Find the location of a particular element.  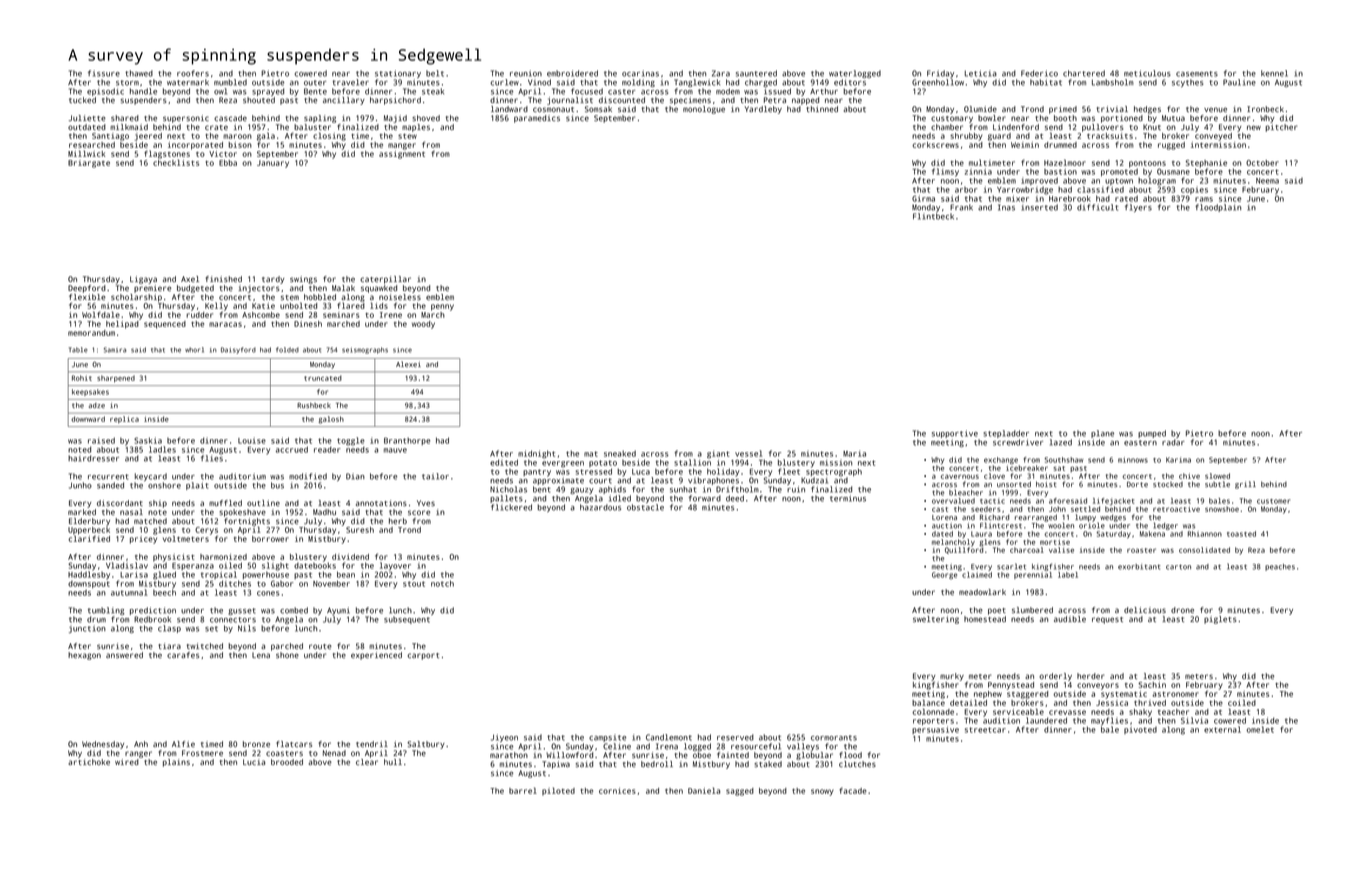

piglets is located at coordinates (1220, 620).
